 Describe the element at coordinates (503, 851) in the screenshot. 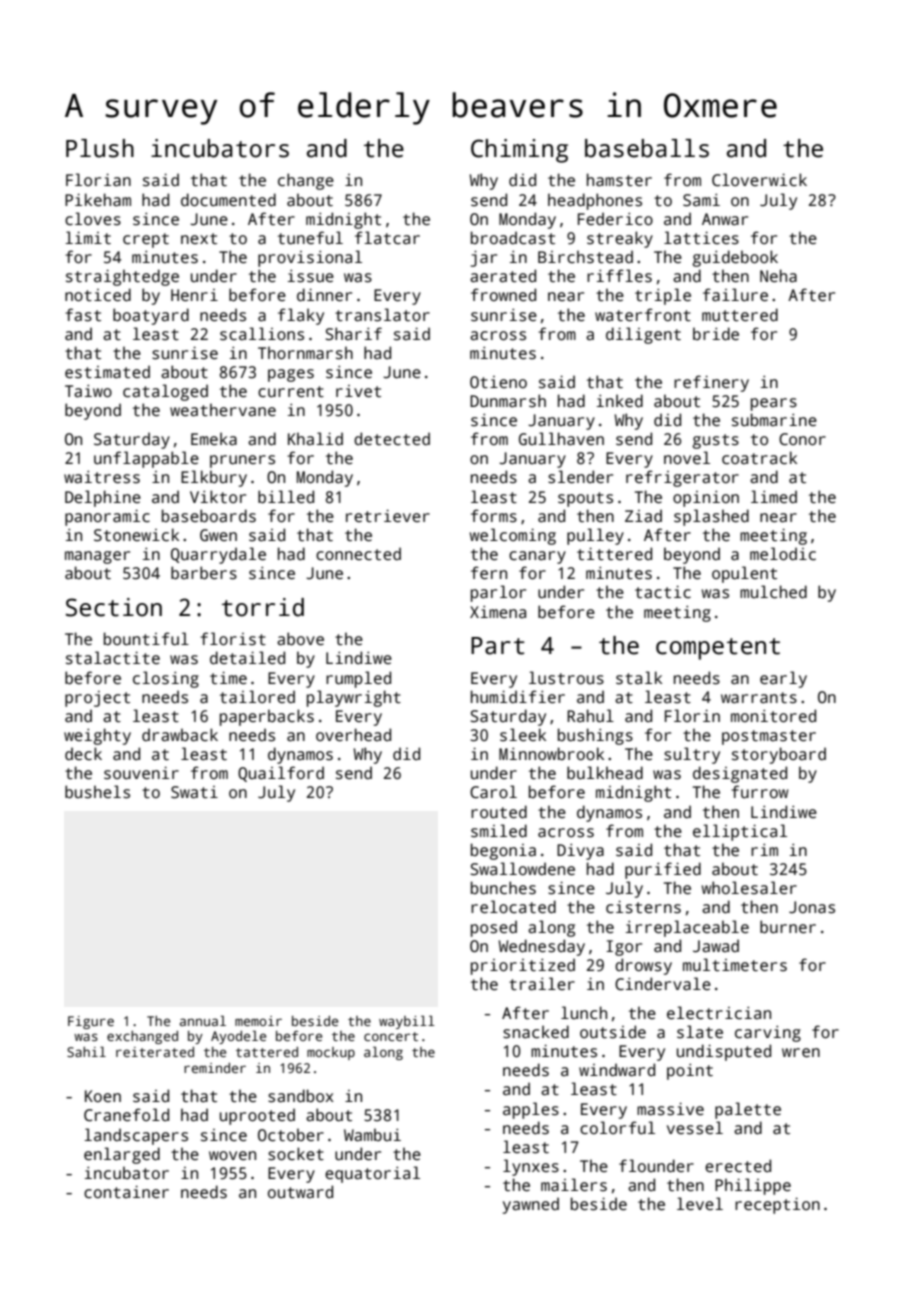

I see `begonia` at that location.
